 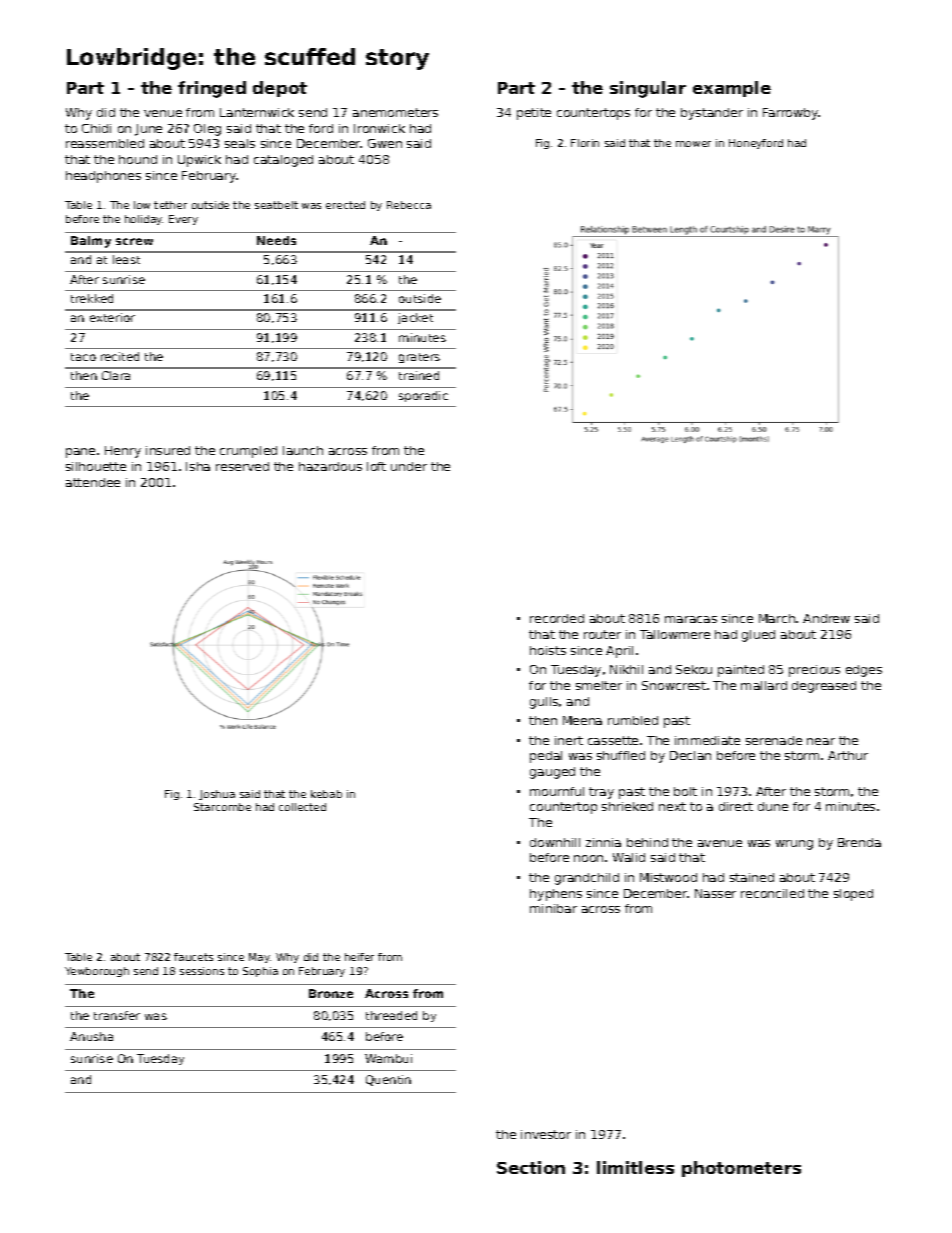 What do you see at coordinates (553, 908) in the image?
I see `minibar` at bounding box center [553, 908].
